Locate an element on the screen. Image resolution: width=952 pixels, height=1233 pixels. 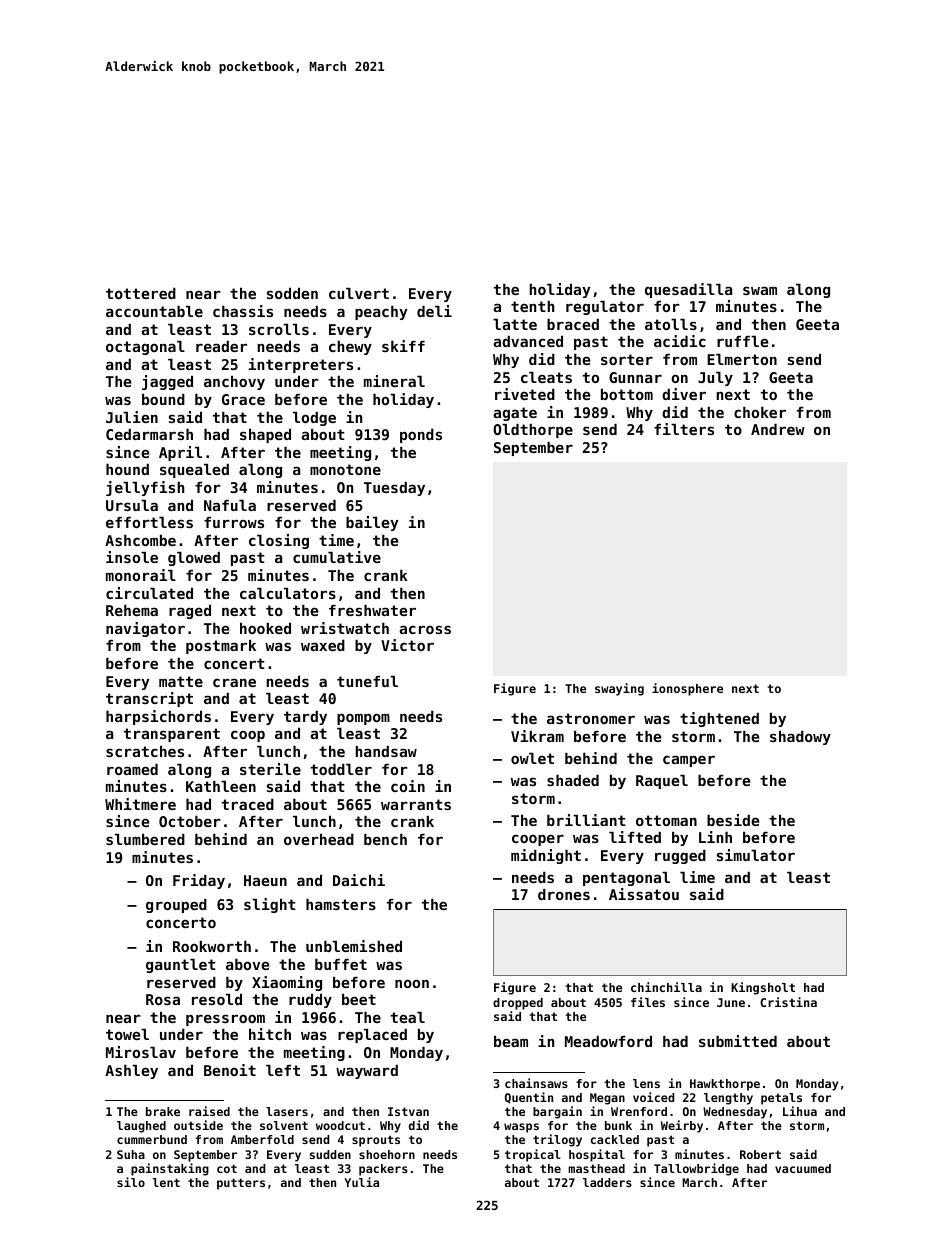
across is located at coordinates (425, 629).
